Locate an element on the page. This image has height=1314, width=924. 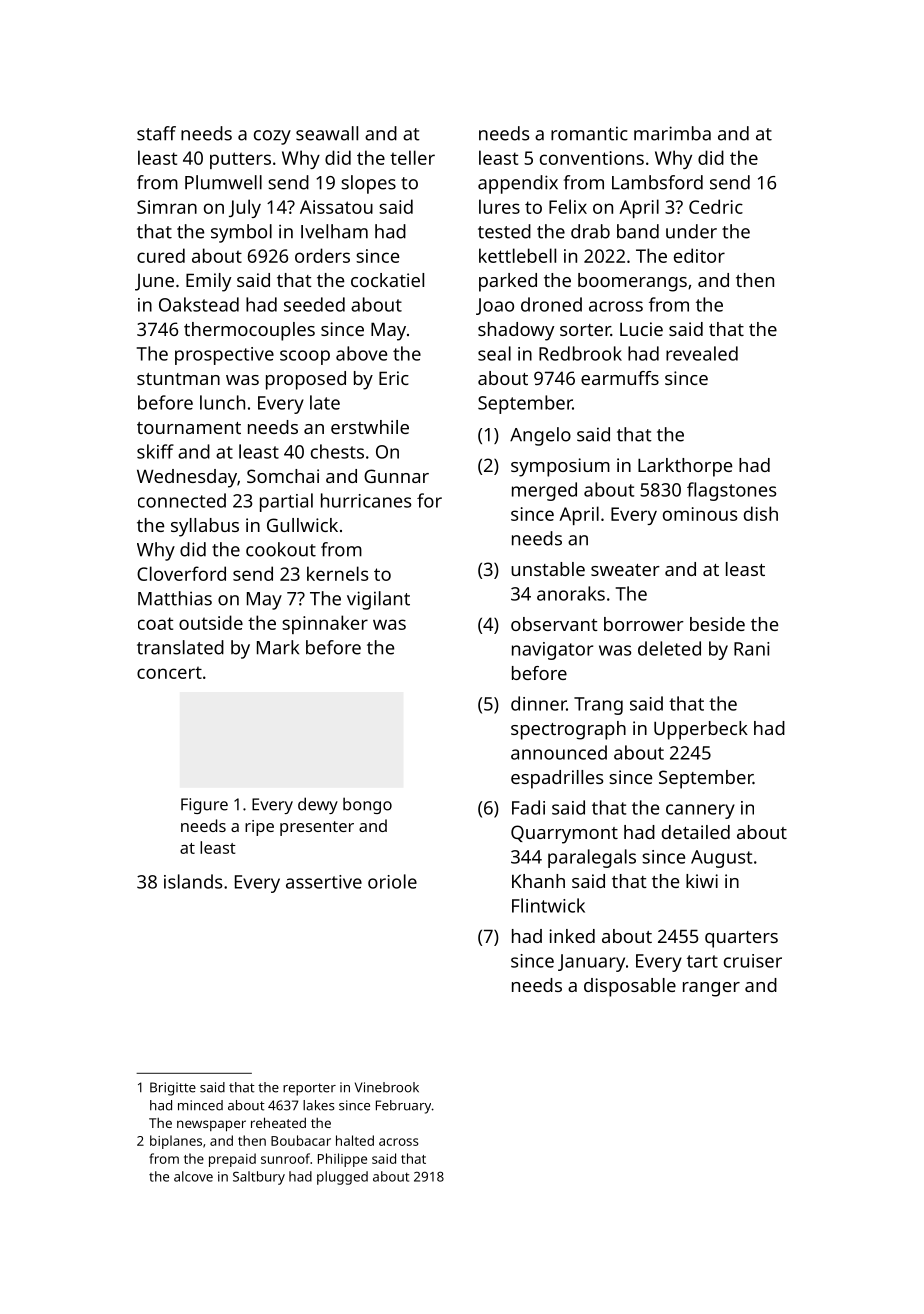
seawall is located at coordinates (327, 133).
